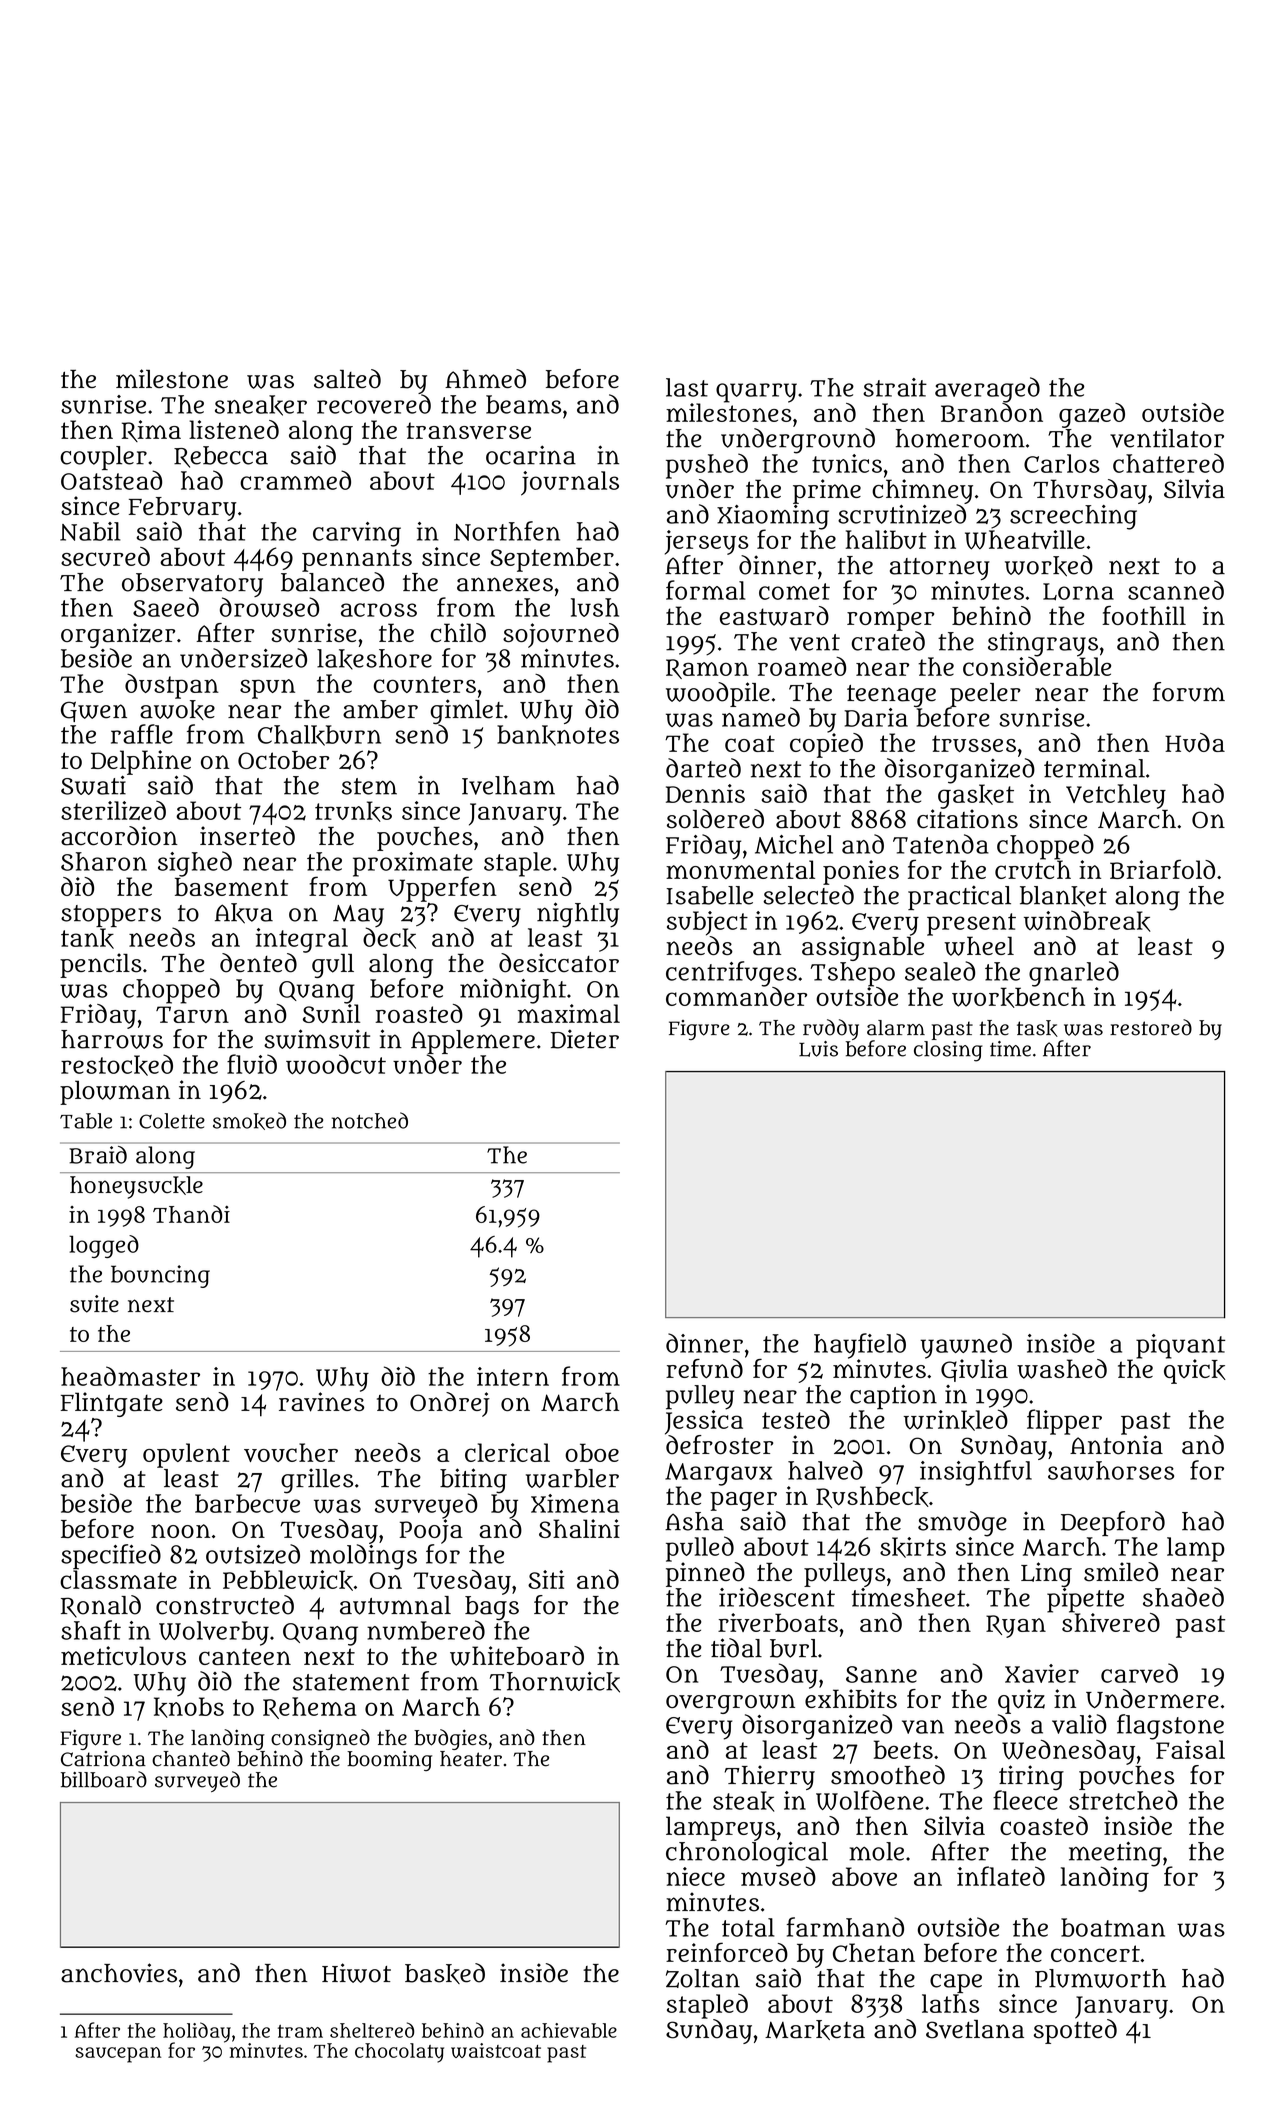 The image size is (1285, 2116). I want to click on saucepan, so click(118, 2055).
